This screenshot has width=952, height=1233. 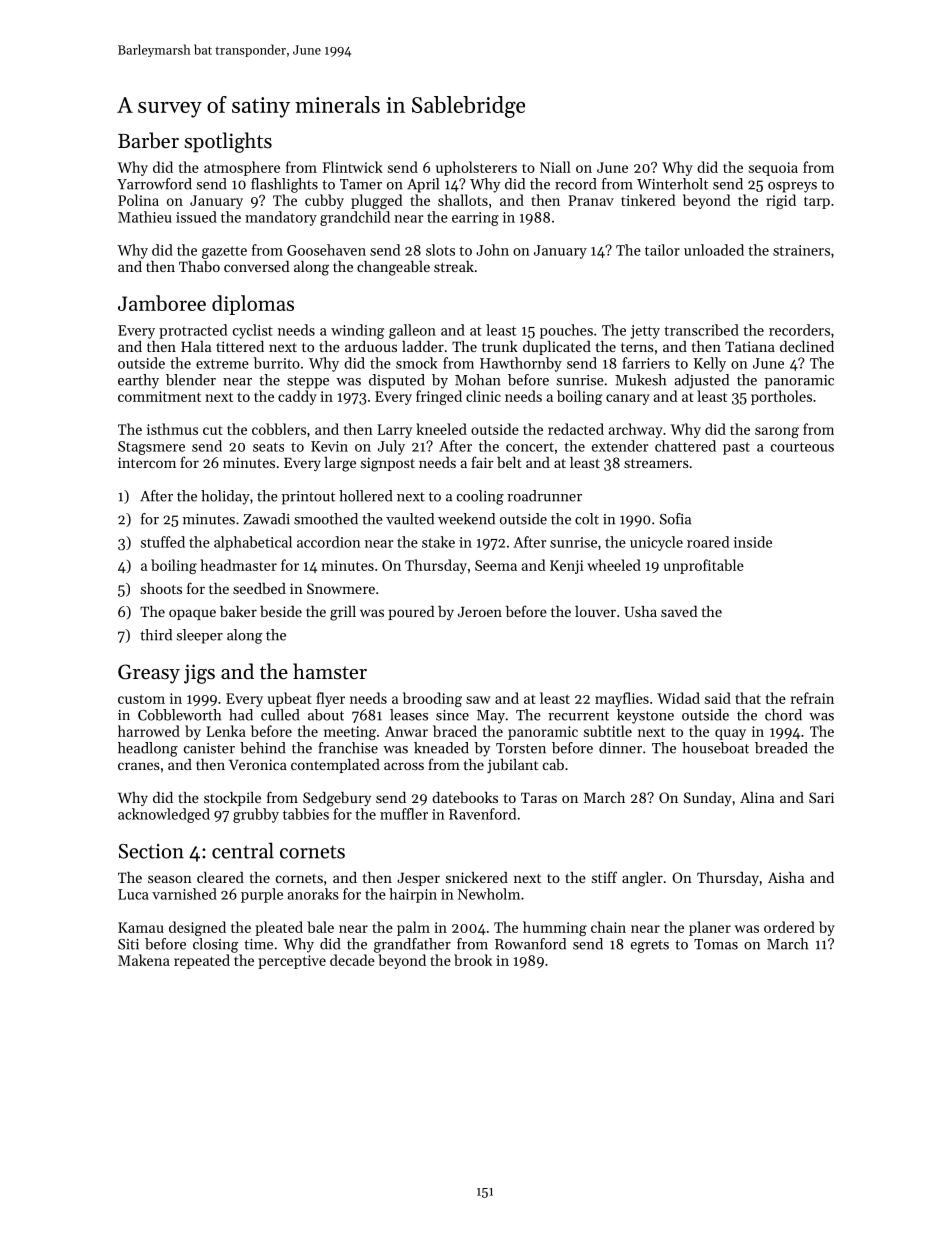 I want to click on headlong, so click(x=148, y=749).
